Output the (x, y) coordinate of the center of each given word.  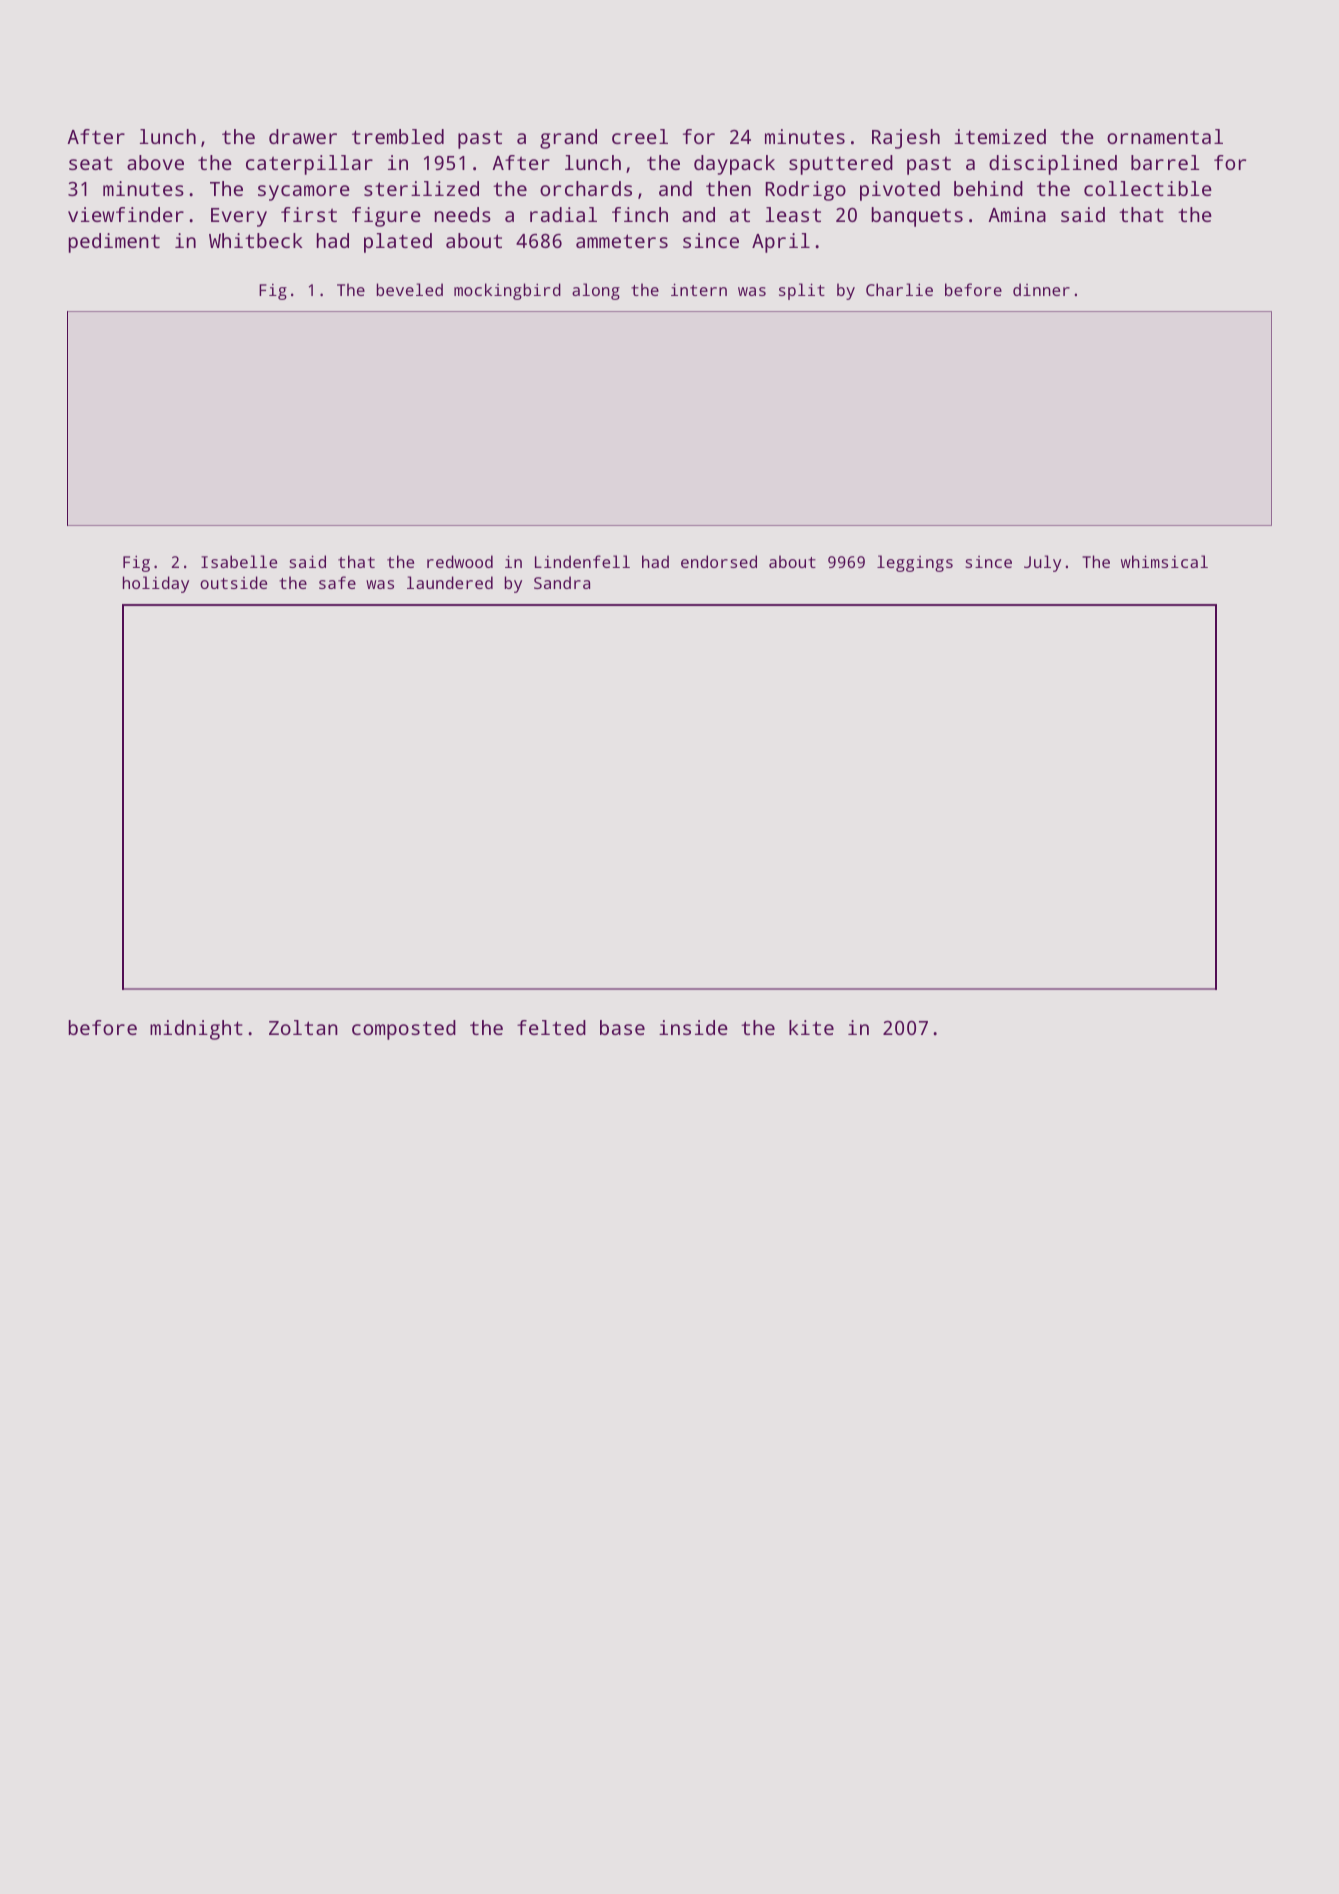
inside (693, 1027)
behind (988, 188)
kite (811, 1027)
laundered (450, 582)
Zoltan (303, 1027)
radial (563, 214)
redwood (460, 561)
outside (233, 582)
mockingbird (507, 291)
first (309, 214)
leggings (915, 563)
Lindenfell (582, 561)
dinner (1041, 289)
